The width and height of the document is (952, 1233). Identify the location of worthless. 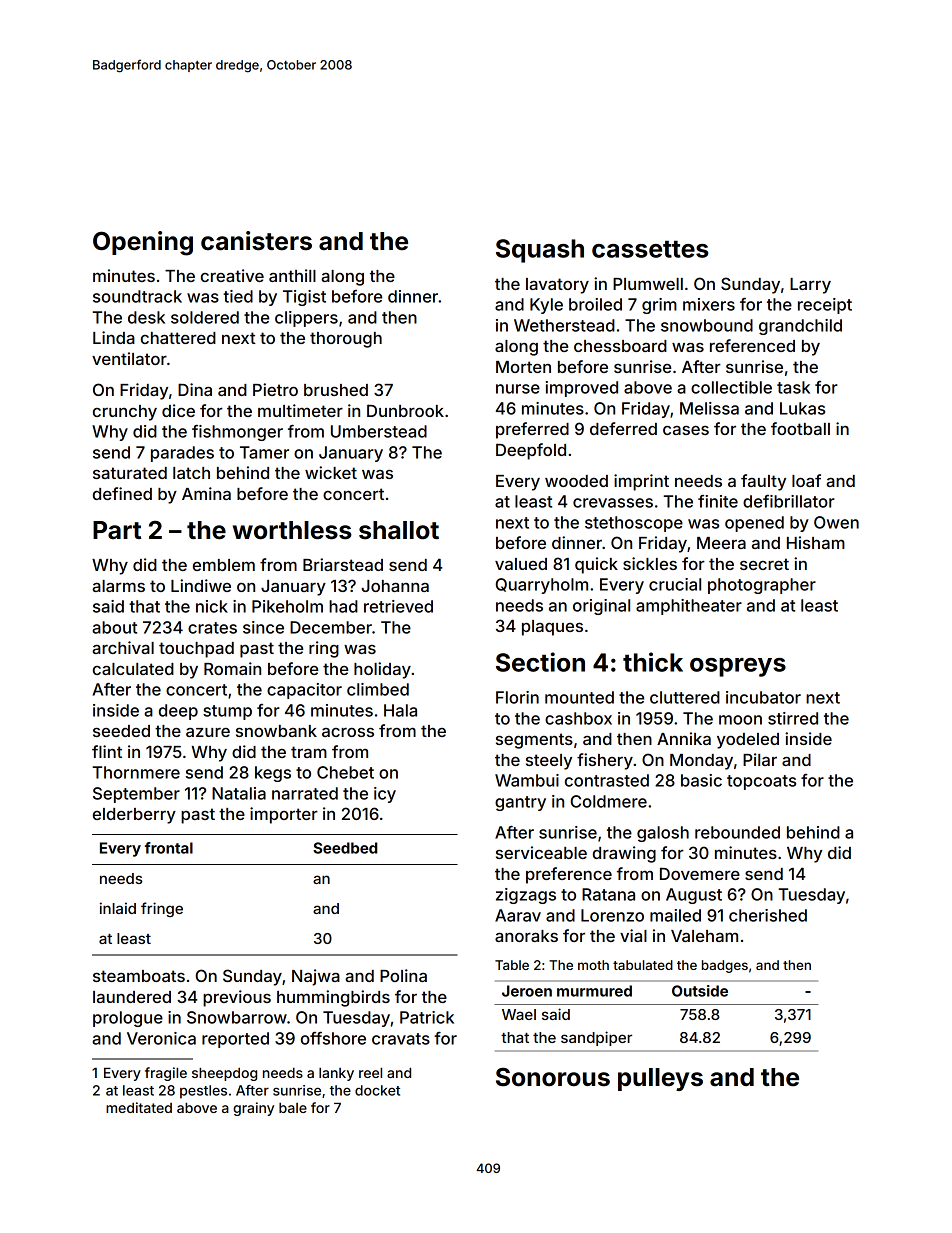
(292, 530).
